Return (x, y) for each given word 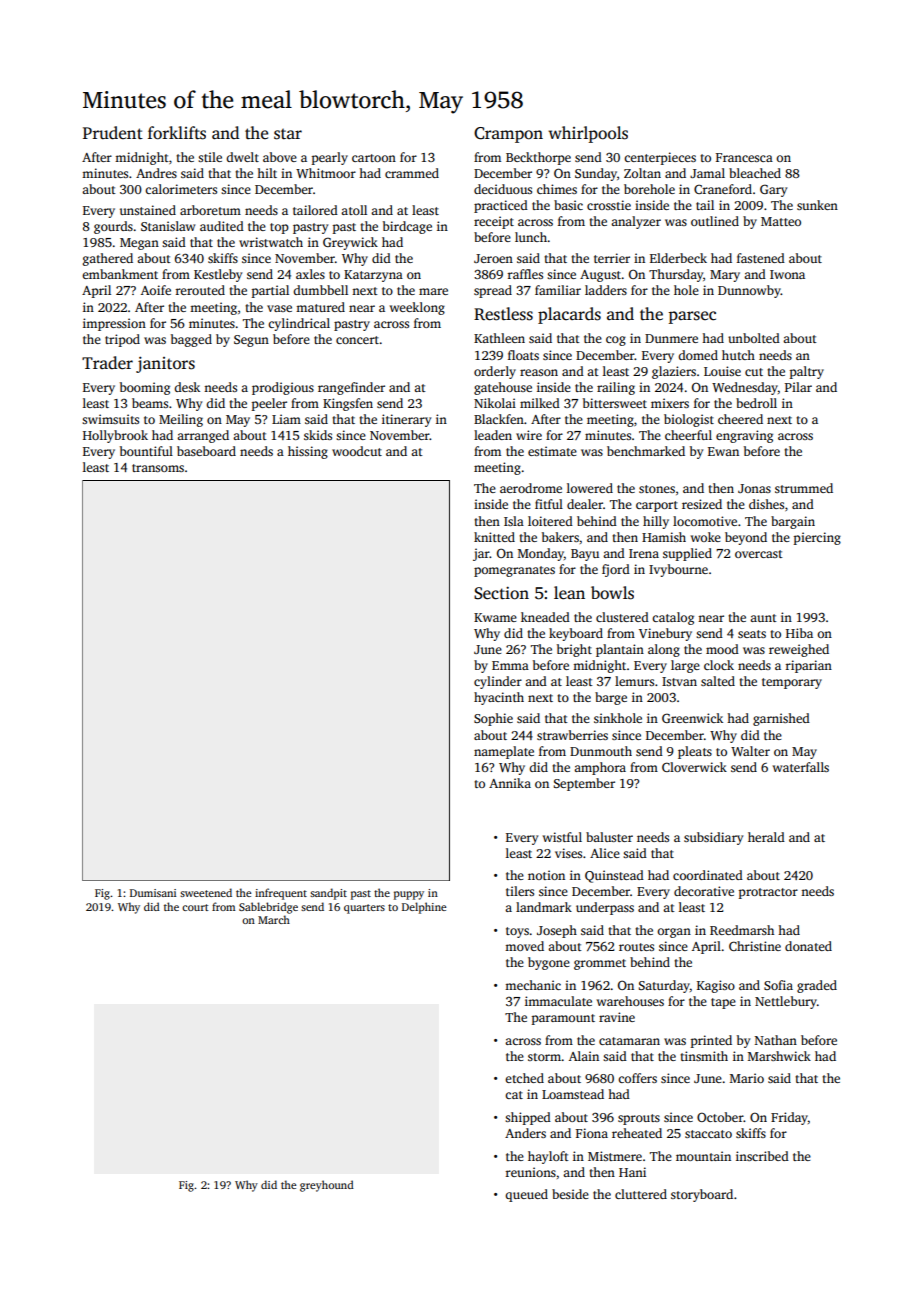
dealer (585, 504)
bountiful (146, 451)
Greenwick (692, 718)
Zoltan (642, 173)
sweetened (206, 892)
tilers (520, 891)
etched (524, 1078)
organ (674, 933)
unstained (148, 210)
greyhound (327, 1186)
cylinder (498, 682)
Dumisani (153, 893)
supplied (687, 554)
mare (433, 291)
